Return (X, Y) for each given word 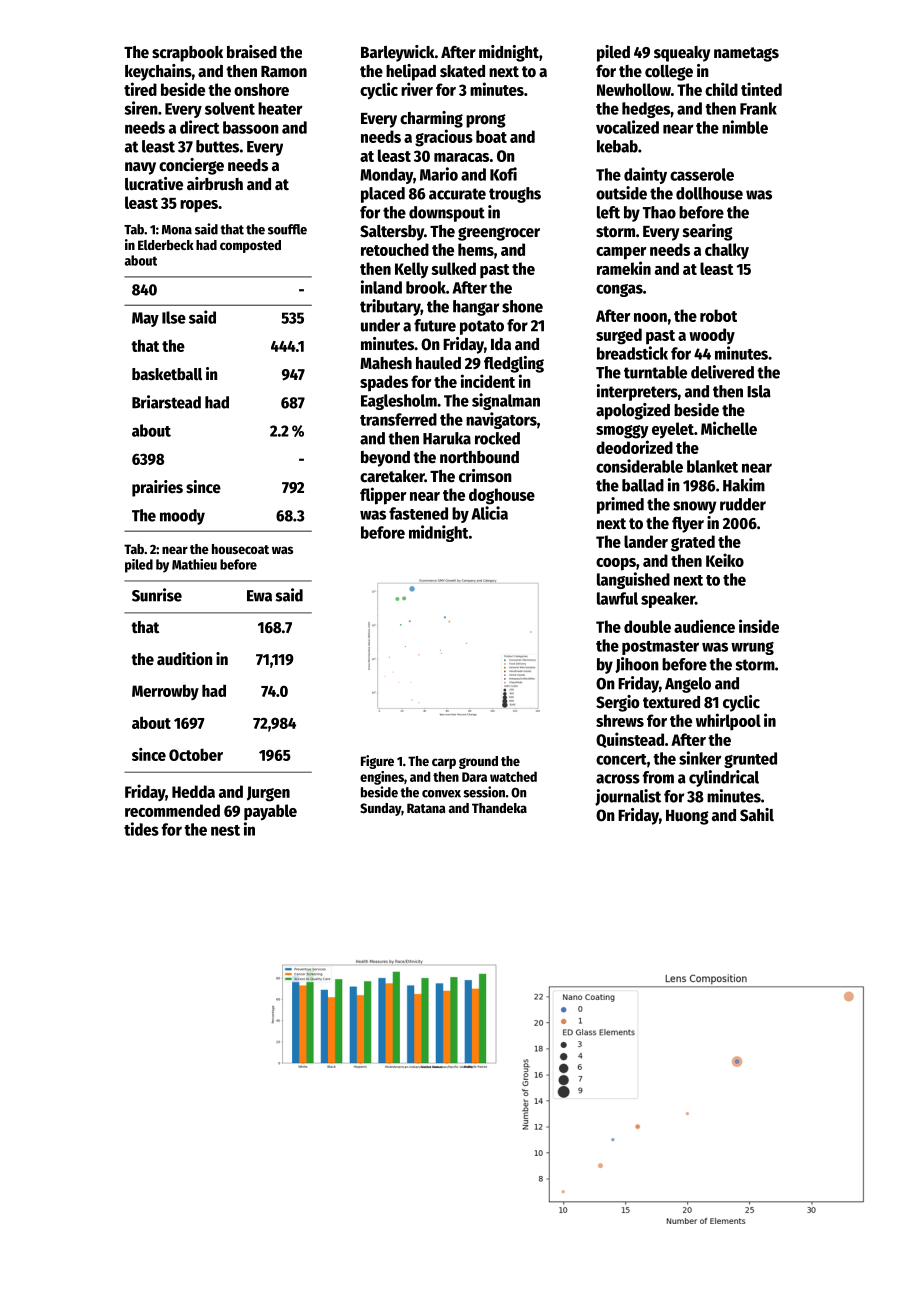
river (417, 89)
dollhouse (709, 193)
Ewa (259, 596)
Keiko (725, 560)
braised (252, 52)
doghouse (502, 496)
